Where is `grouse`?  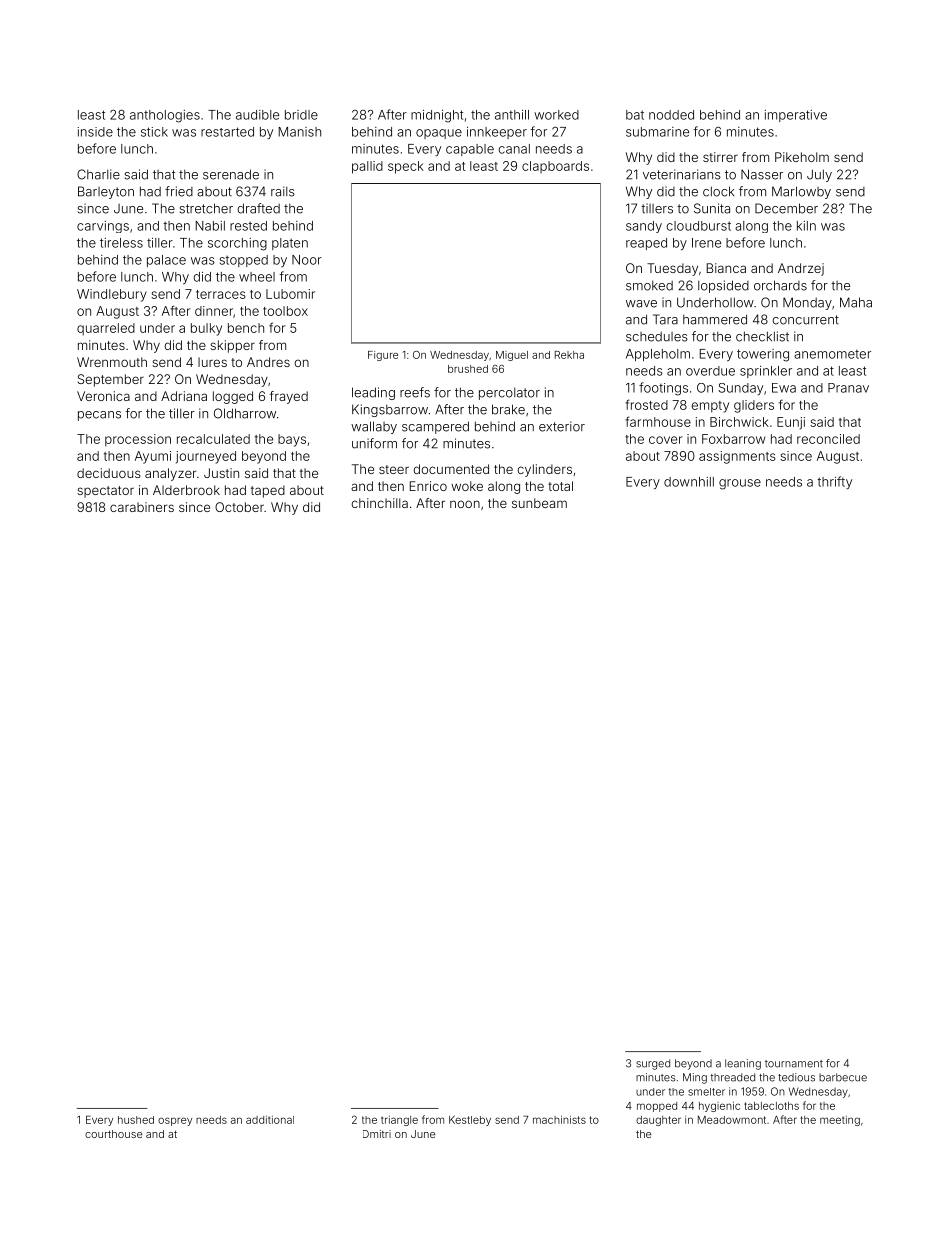
grouse is located at coordinates (740, 484).
